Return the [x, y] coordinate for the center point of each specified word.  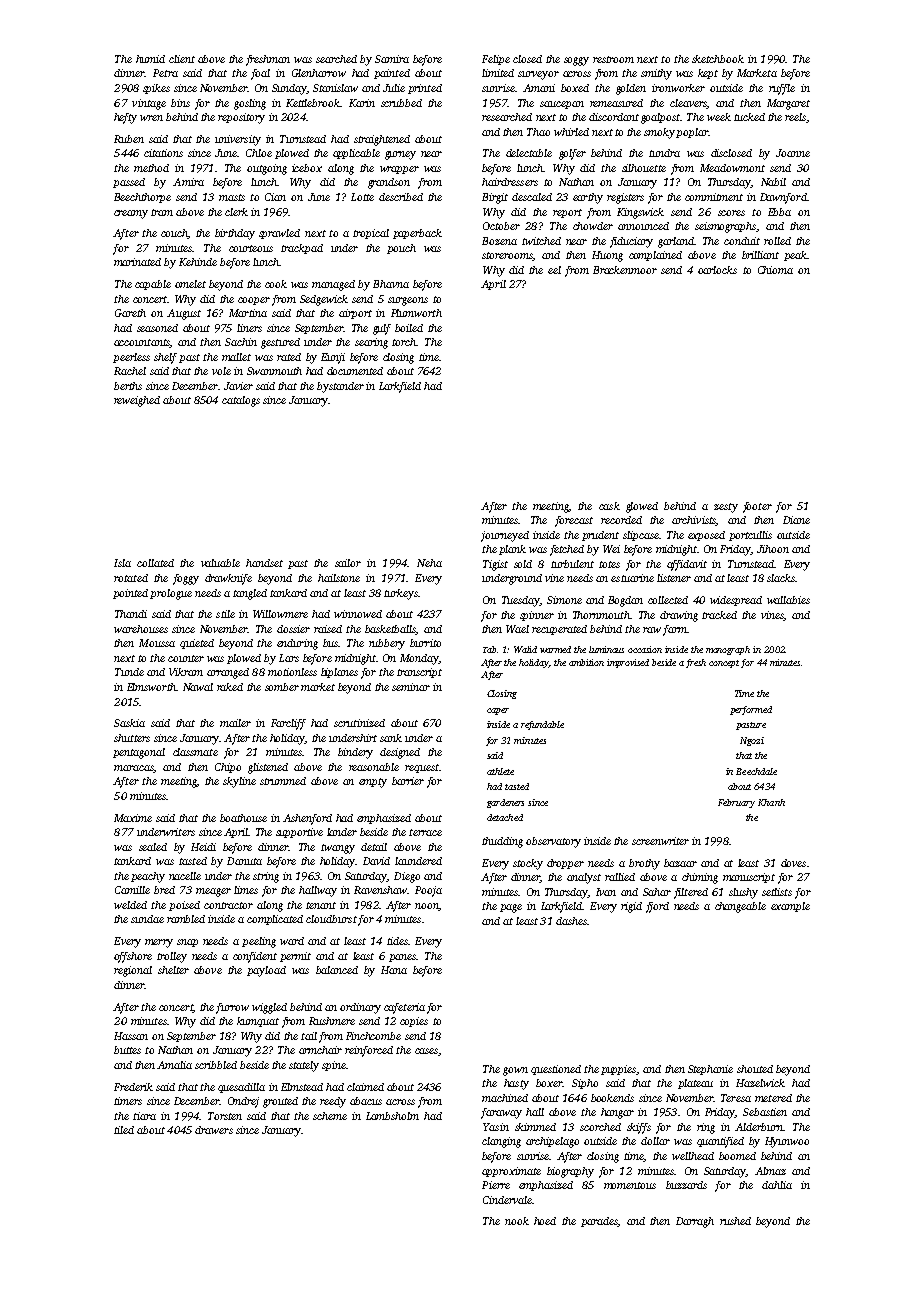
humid [150, 59]
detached [505, 817]
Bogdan [625, 601]
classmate [195, 752]
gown [515, 1071]
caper [498, 711]
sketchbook [718, 59]
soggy [576, 61]
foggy [186, 579]
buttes [127, 1050]
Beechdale [756, 771]
